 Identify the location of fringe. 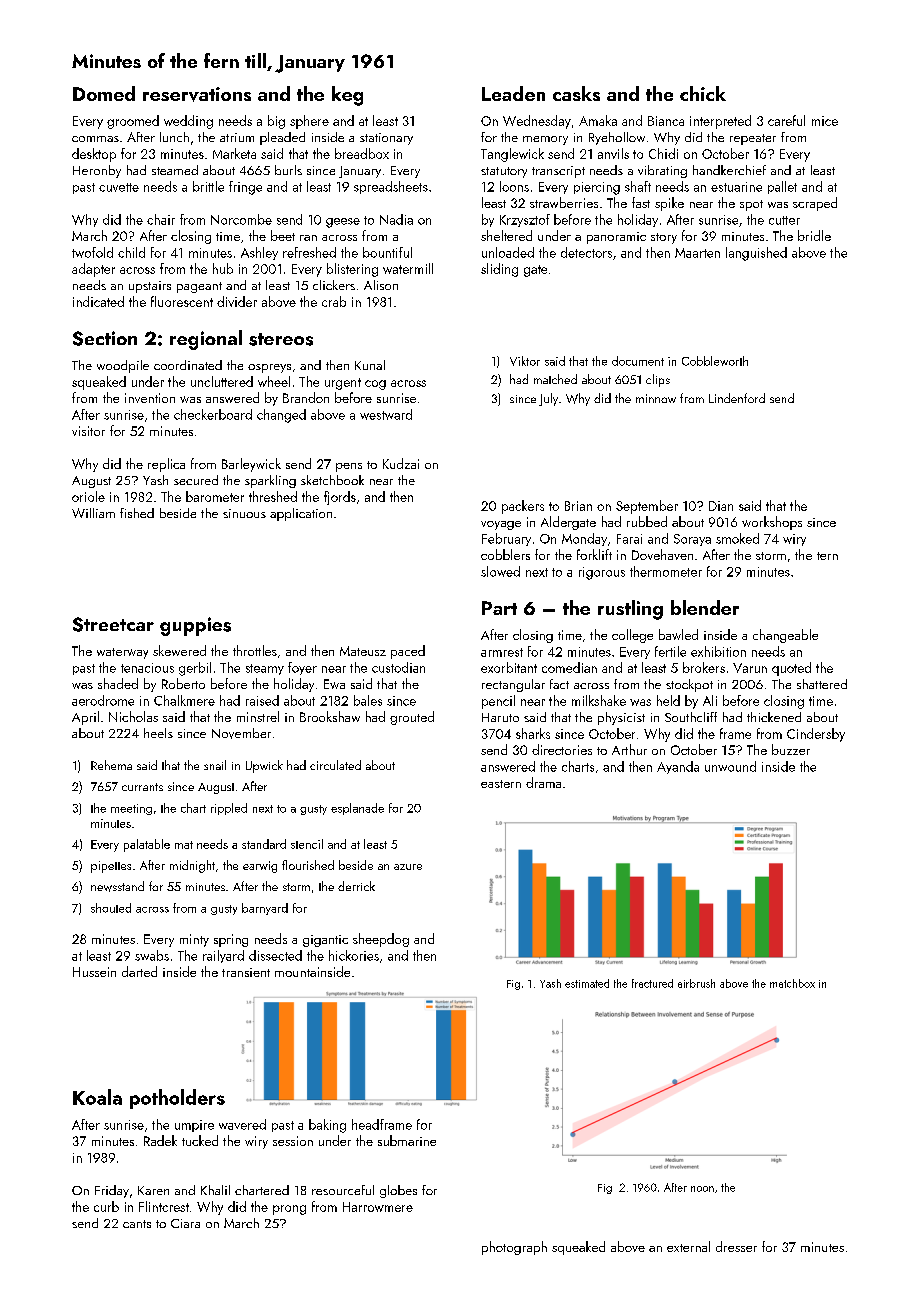
(245, 188).
